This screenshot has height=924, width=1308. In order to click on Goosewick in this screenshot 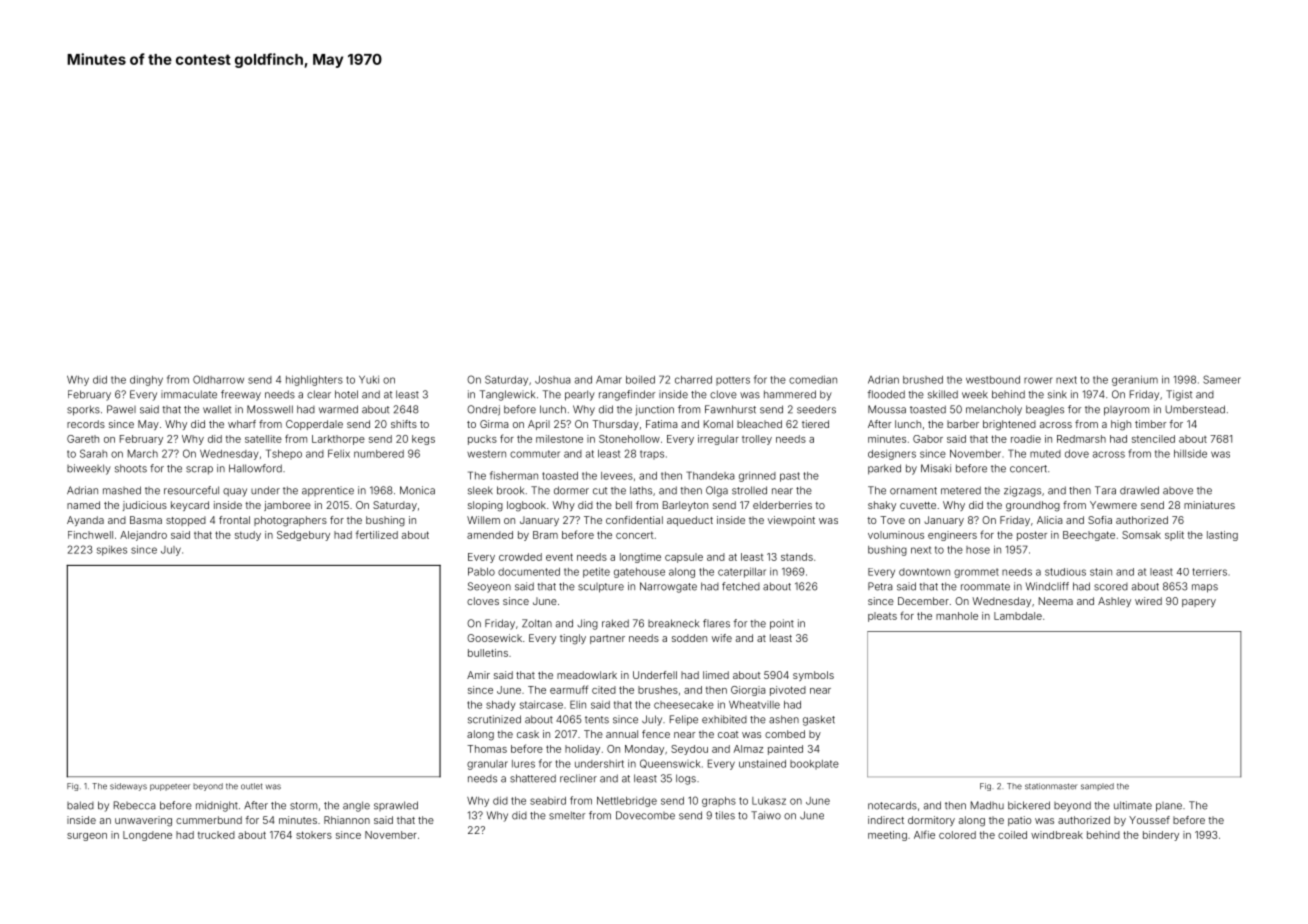, I will do `click(494, 638)`.
